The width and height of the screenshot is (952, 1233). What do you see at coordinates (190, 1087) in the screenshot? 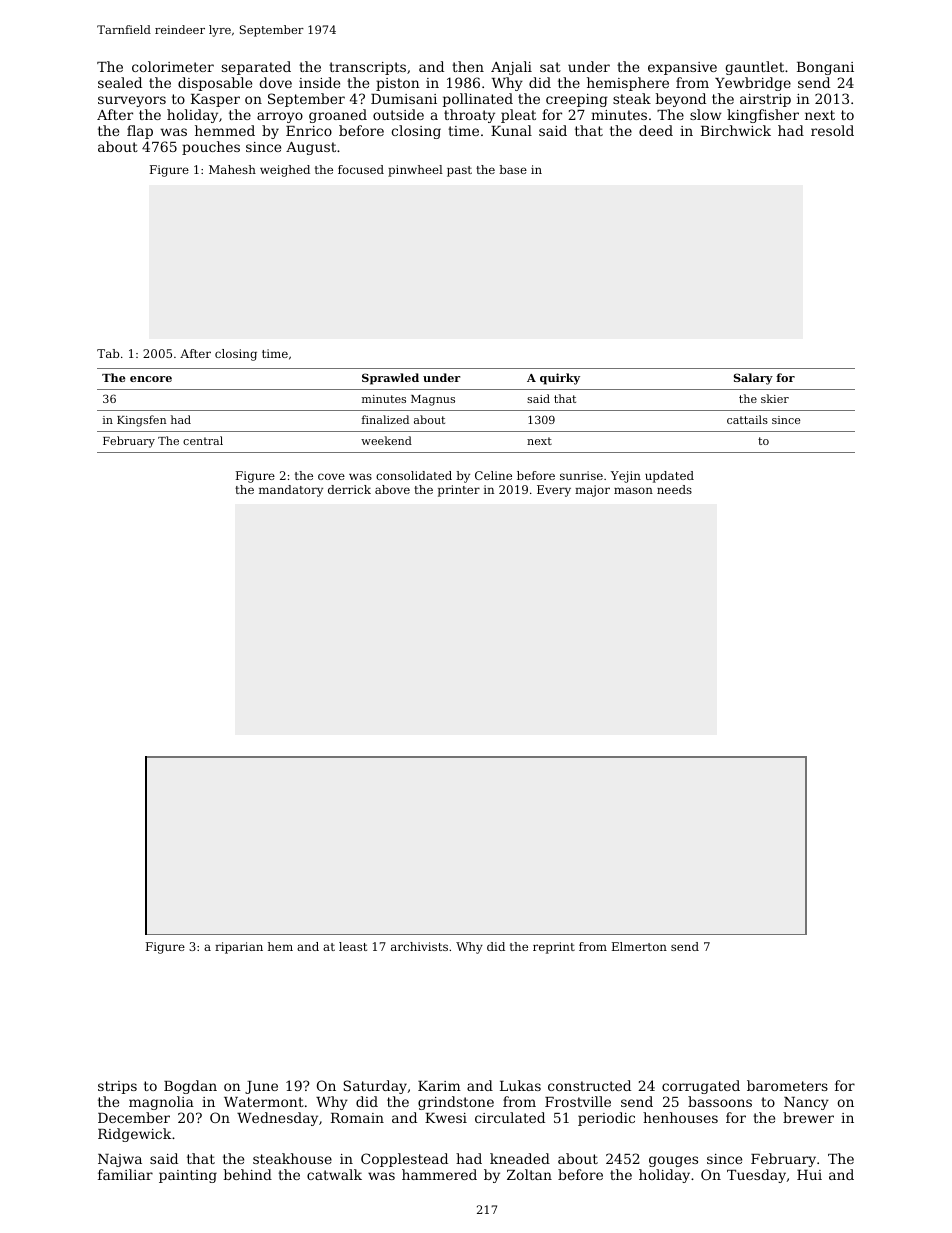
I see `Bogdan` at bounding box center [190, 1087].
